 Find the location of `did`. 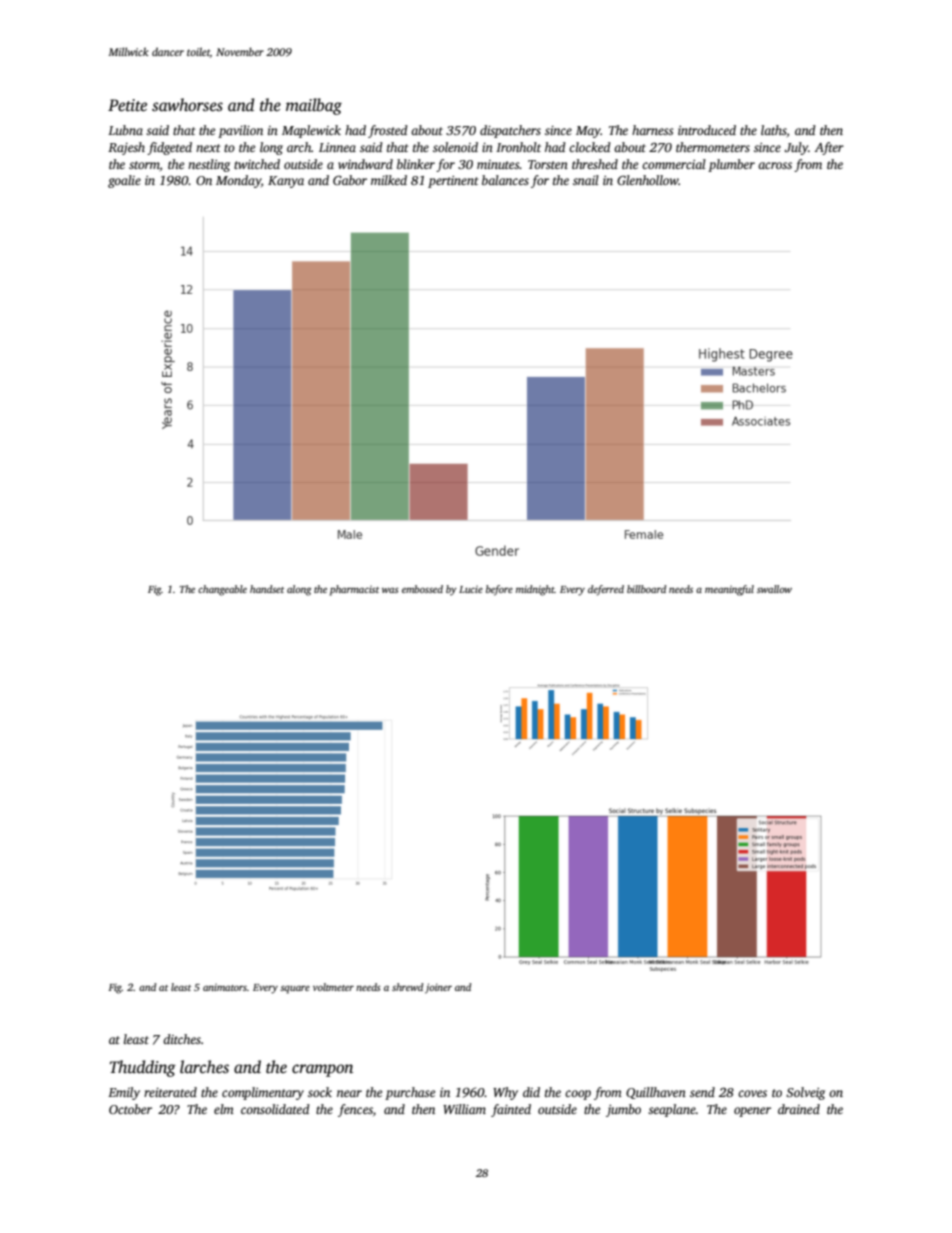

did is located at coordinates (531, 1092).
